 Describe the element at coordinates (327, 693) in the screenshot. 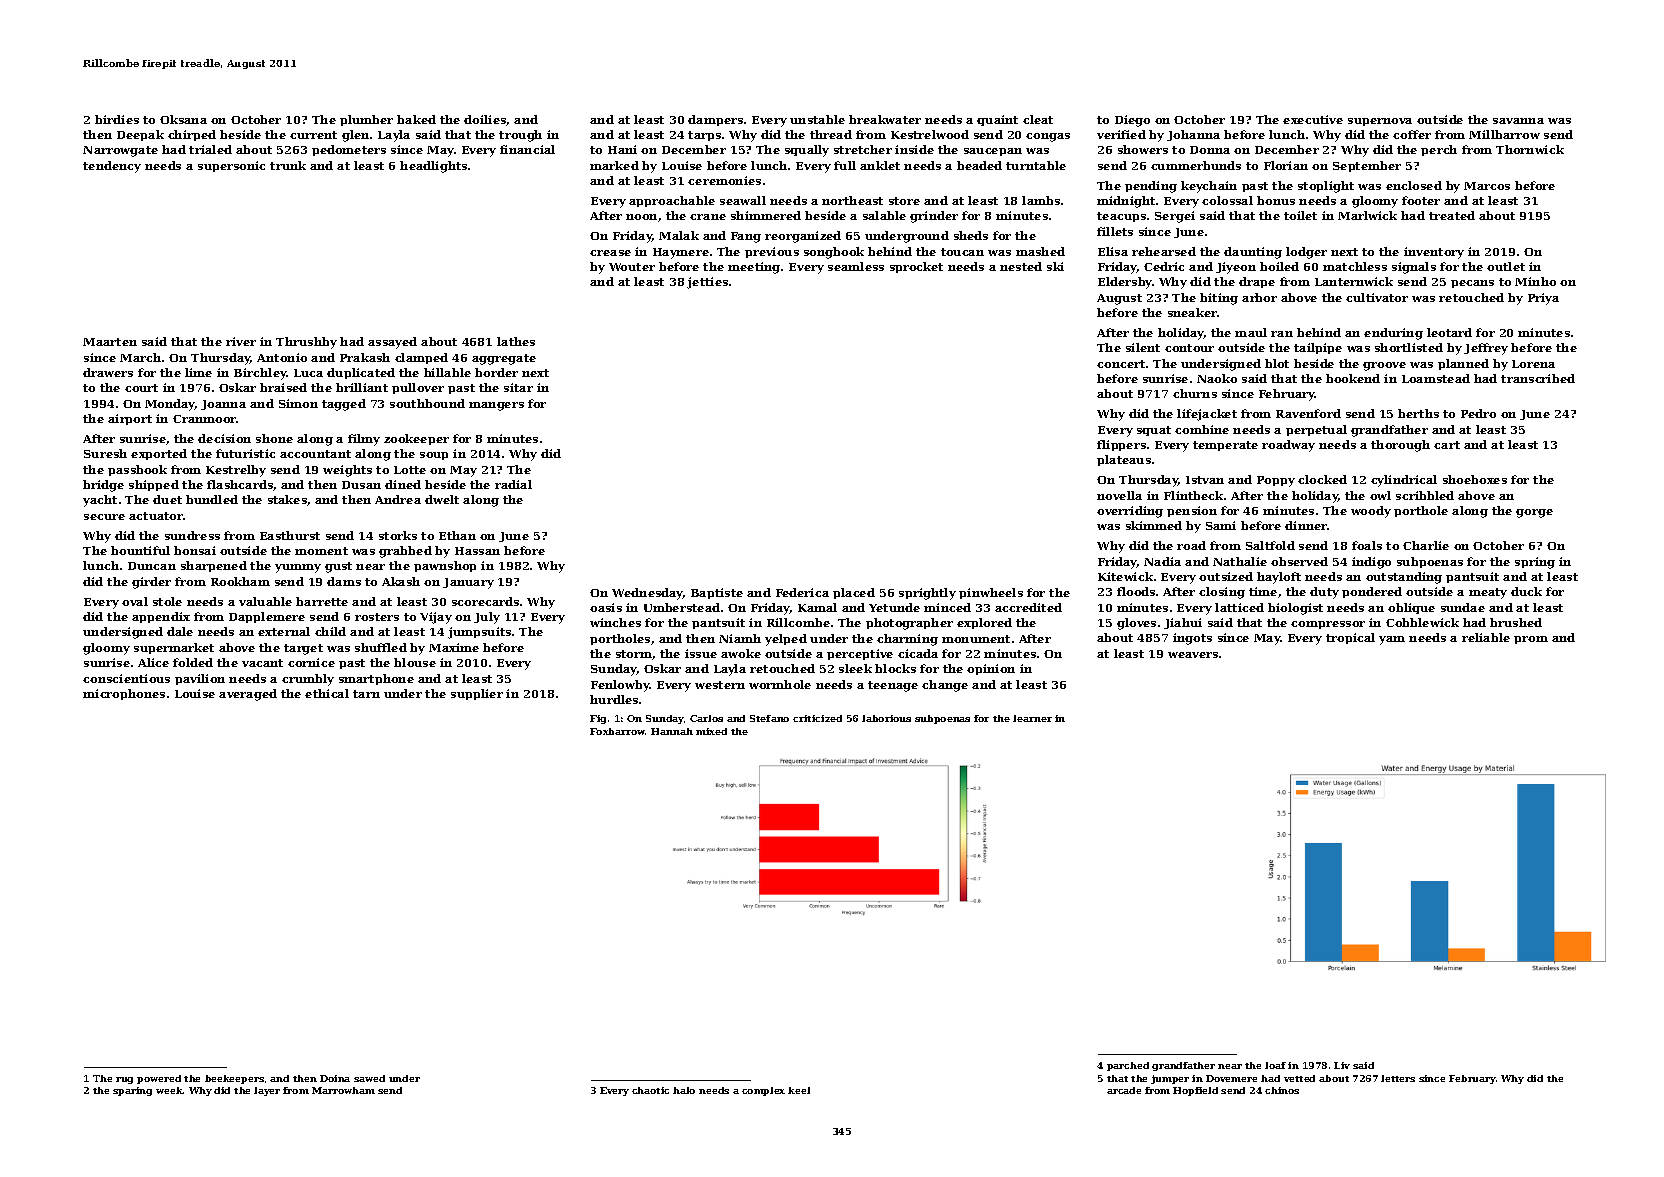

I see `ethical` at that location.
